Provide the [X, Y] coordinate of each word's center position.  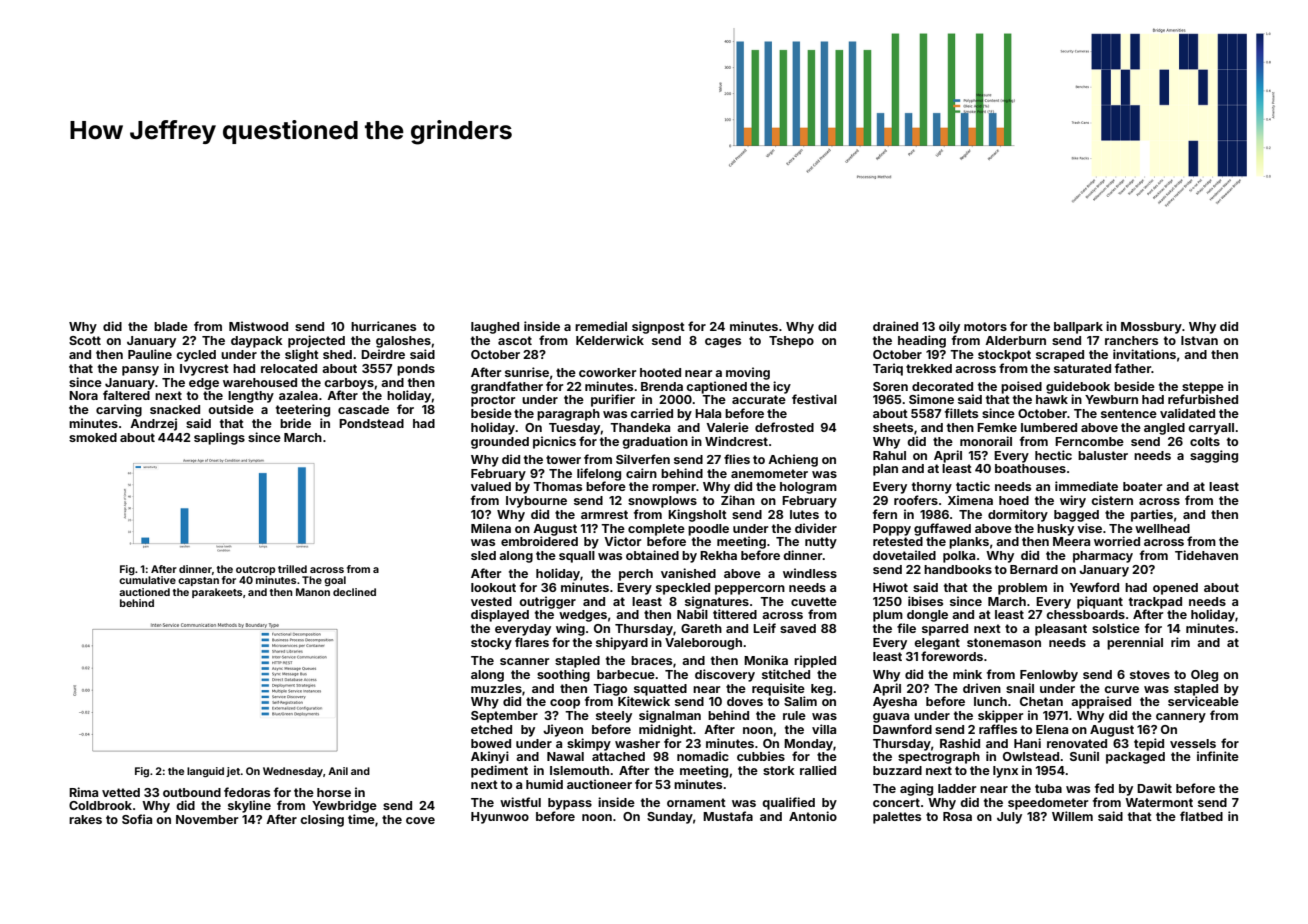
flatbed [1201, 816]
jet [233, 772]
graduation [655, 442]
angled [1164, 429]
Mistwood [258, 326]
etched [491, 729]
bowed [491, 743]
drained [895, 326]
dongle [927, 616]
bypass [570, 804]
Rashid [960, 743]
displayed [500, 615]
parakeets [217, 593]
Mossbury [1151, 328]
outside [231, 409]
